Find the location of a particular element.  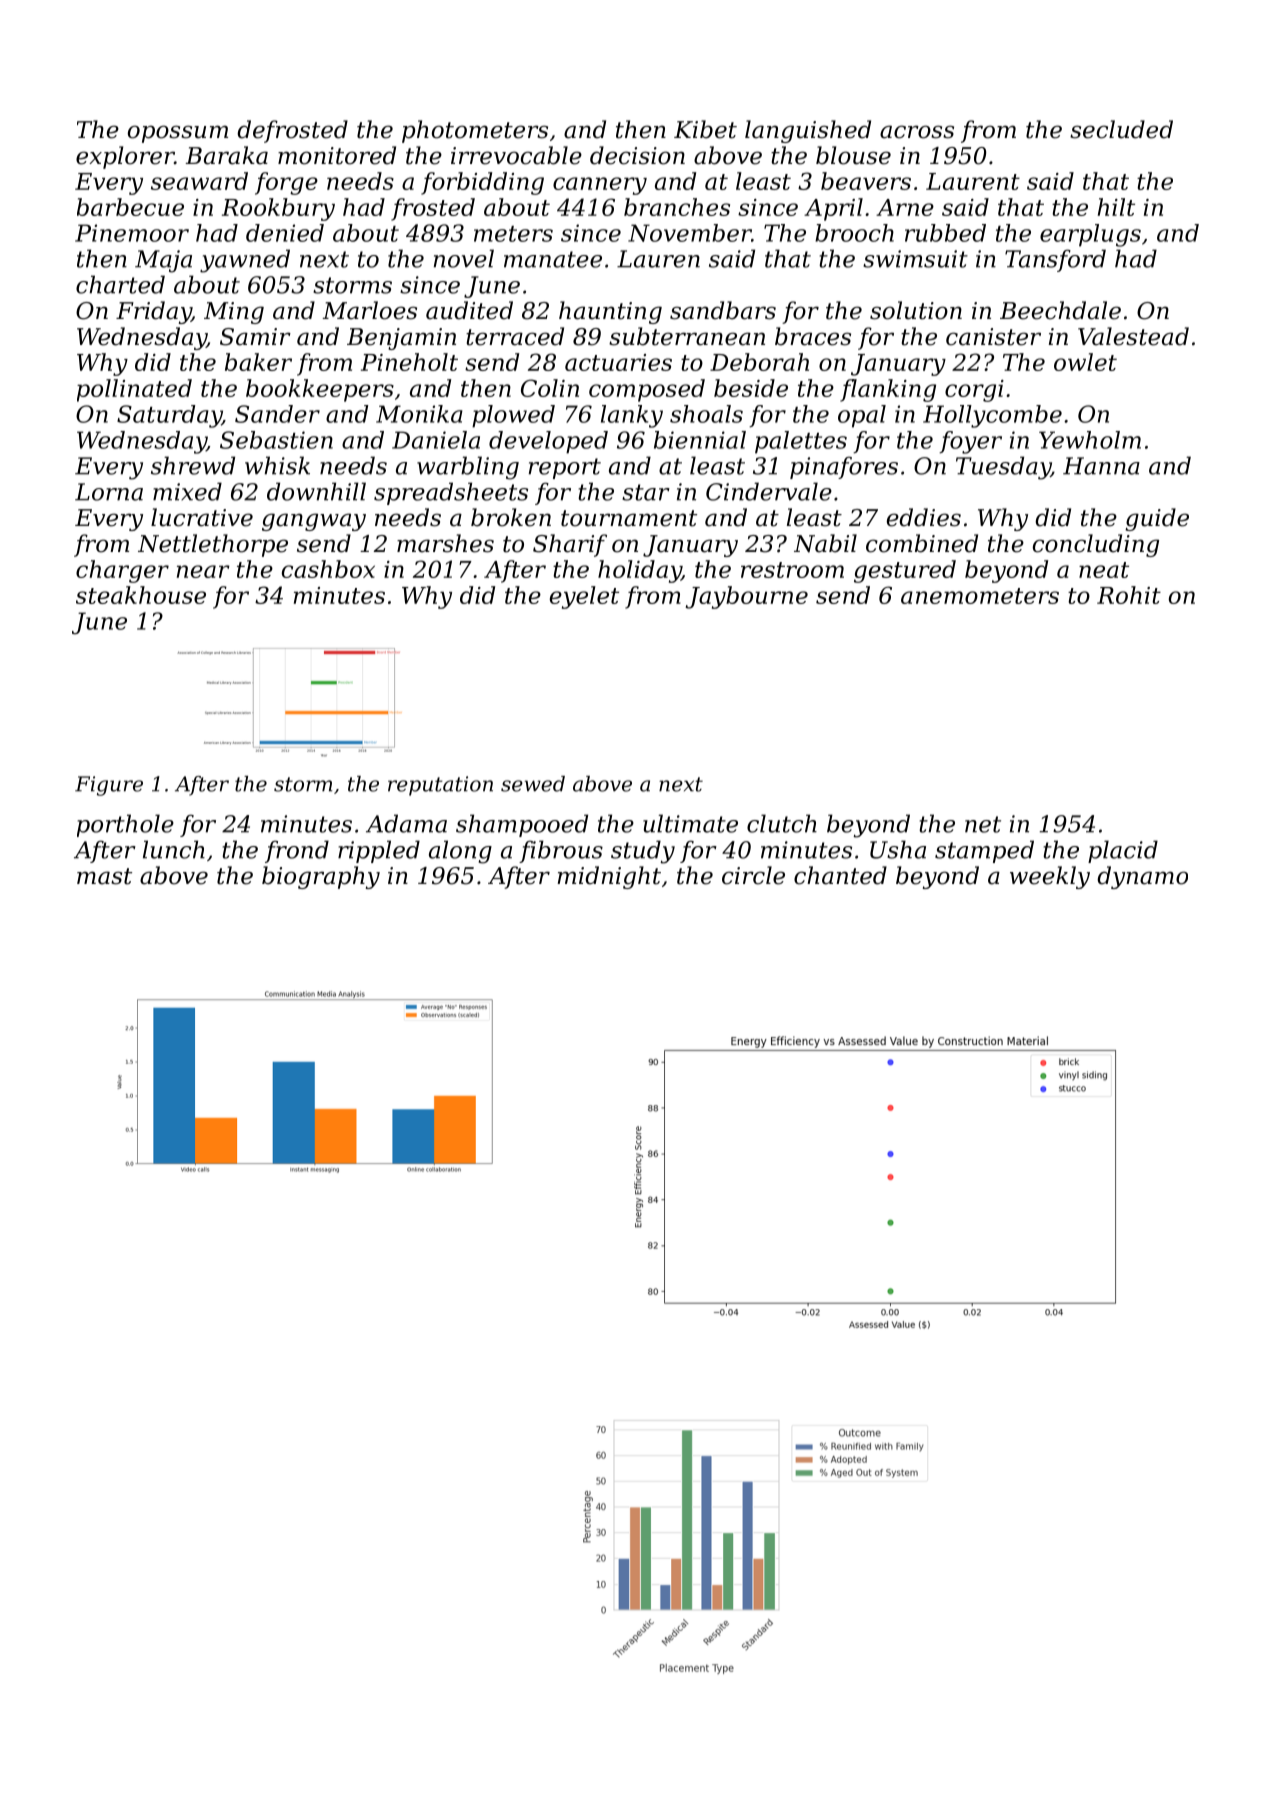

Benjamin is located at coordinates (401, 339).
